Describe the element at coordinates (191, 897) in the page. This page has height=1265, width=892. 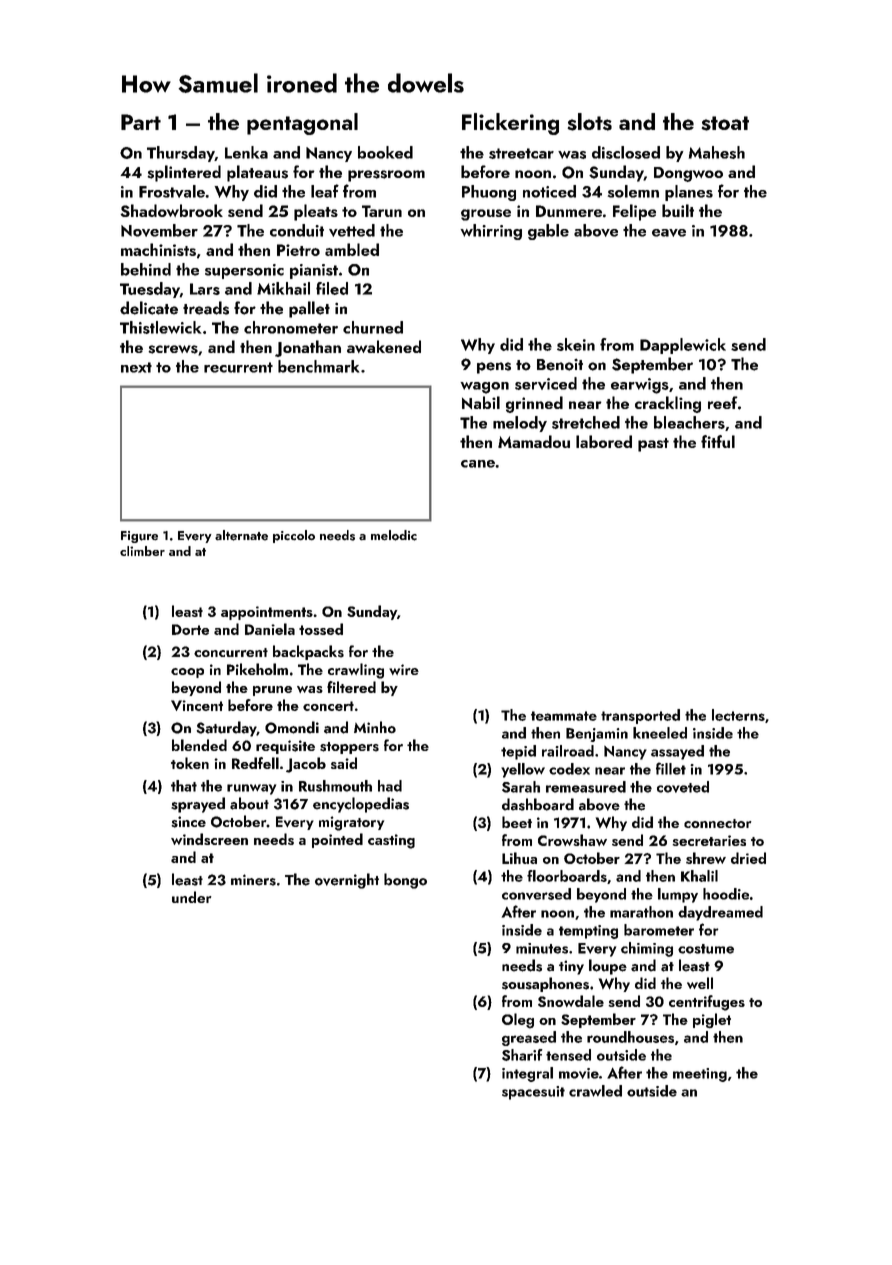
I see `under` at that location.
